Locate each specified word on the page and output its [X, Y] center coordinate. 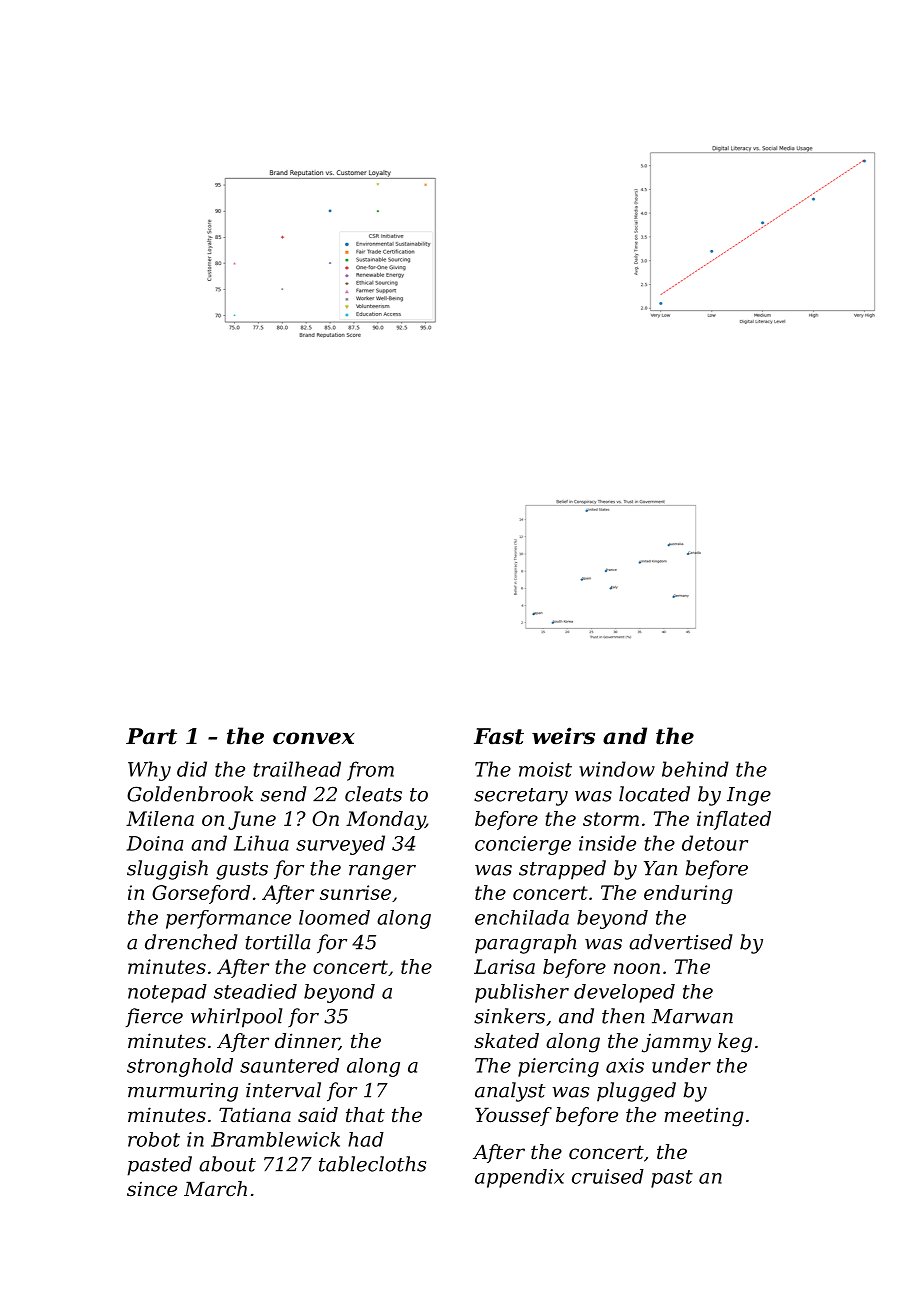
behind [695, 769]
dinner [307, 1042]
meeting [704, 1117]
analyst [510, 1092]
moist [545, 769]
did [192, 769]
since [152, 1189]
